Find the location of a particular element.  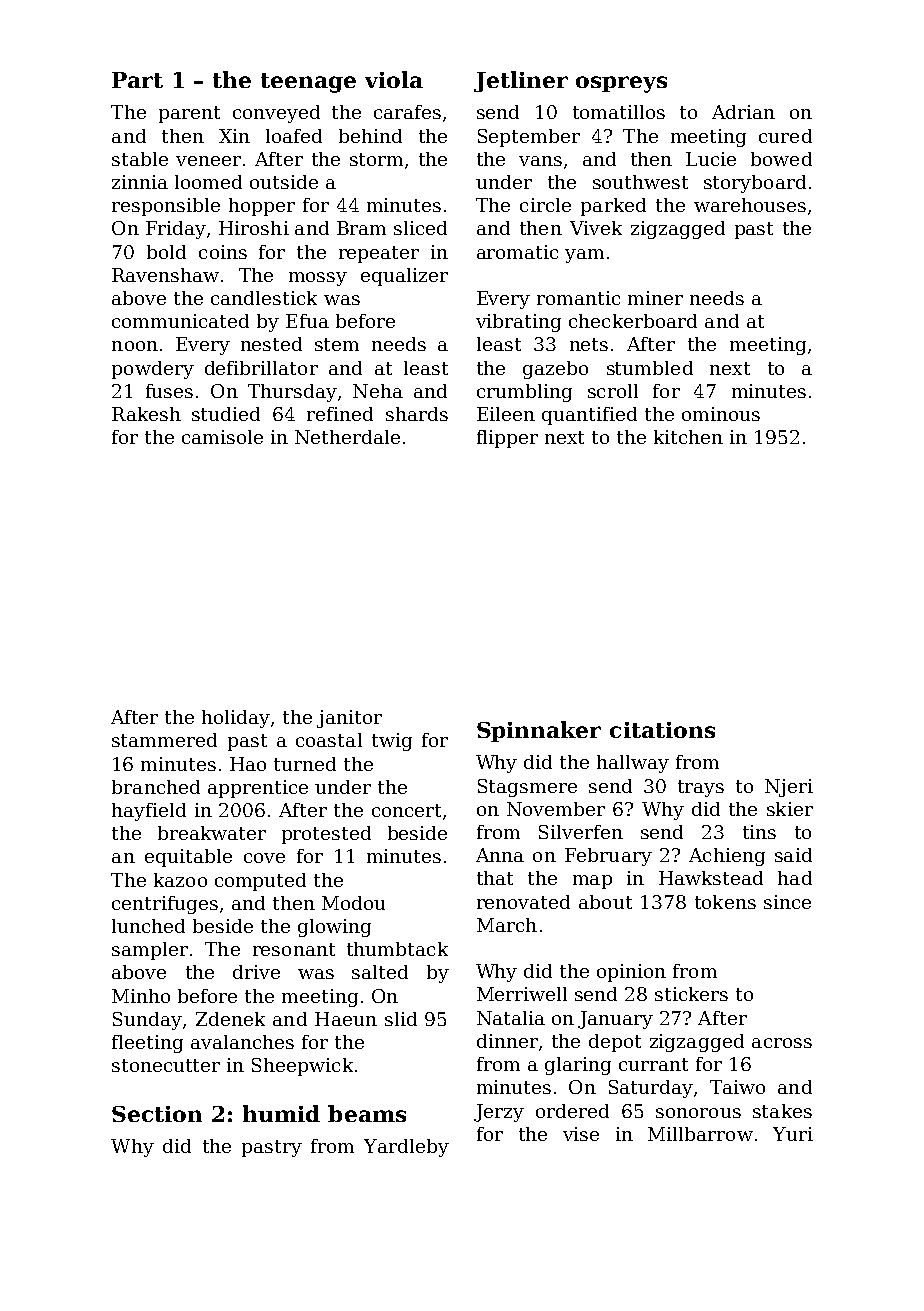

Friday is located at coordinates (176, 230).
